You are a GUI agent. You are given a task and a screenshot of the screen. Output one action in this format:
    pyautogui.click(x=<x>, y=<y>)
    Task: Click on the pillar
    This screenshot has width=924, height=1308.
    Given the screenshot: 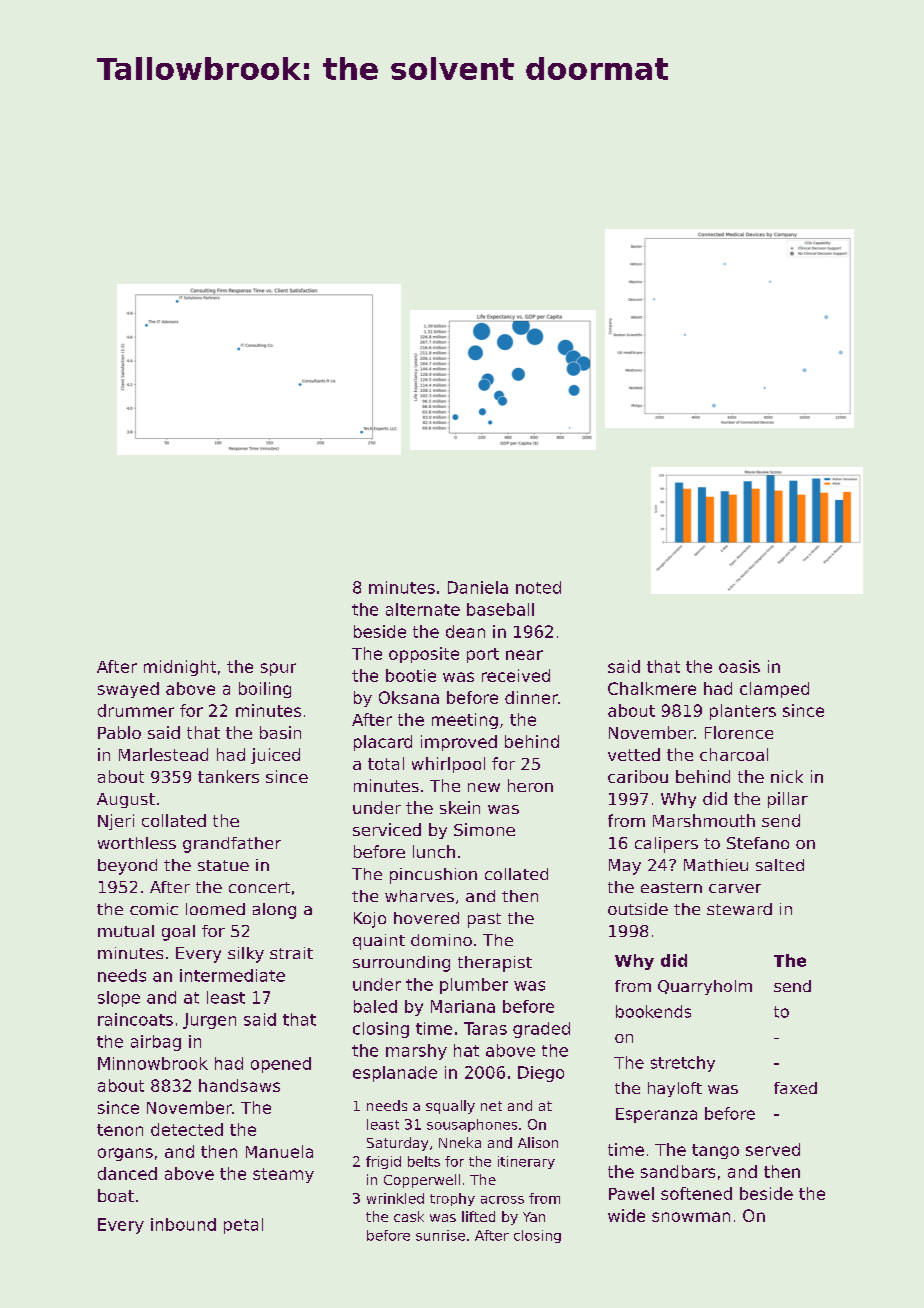 What is the action you would take?
    pyautogui.click(x=788, y=800)
